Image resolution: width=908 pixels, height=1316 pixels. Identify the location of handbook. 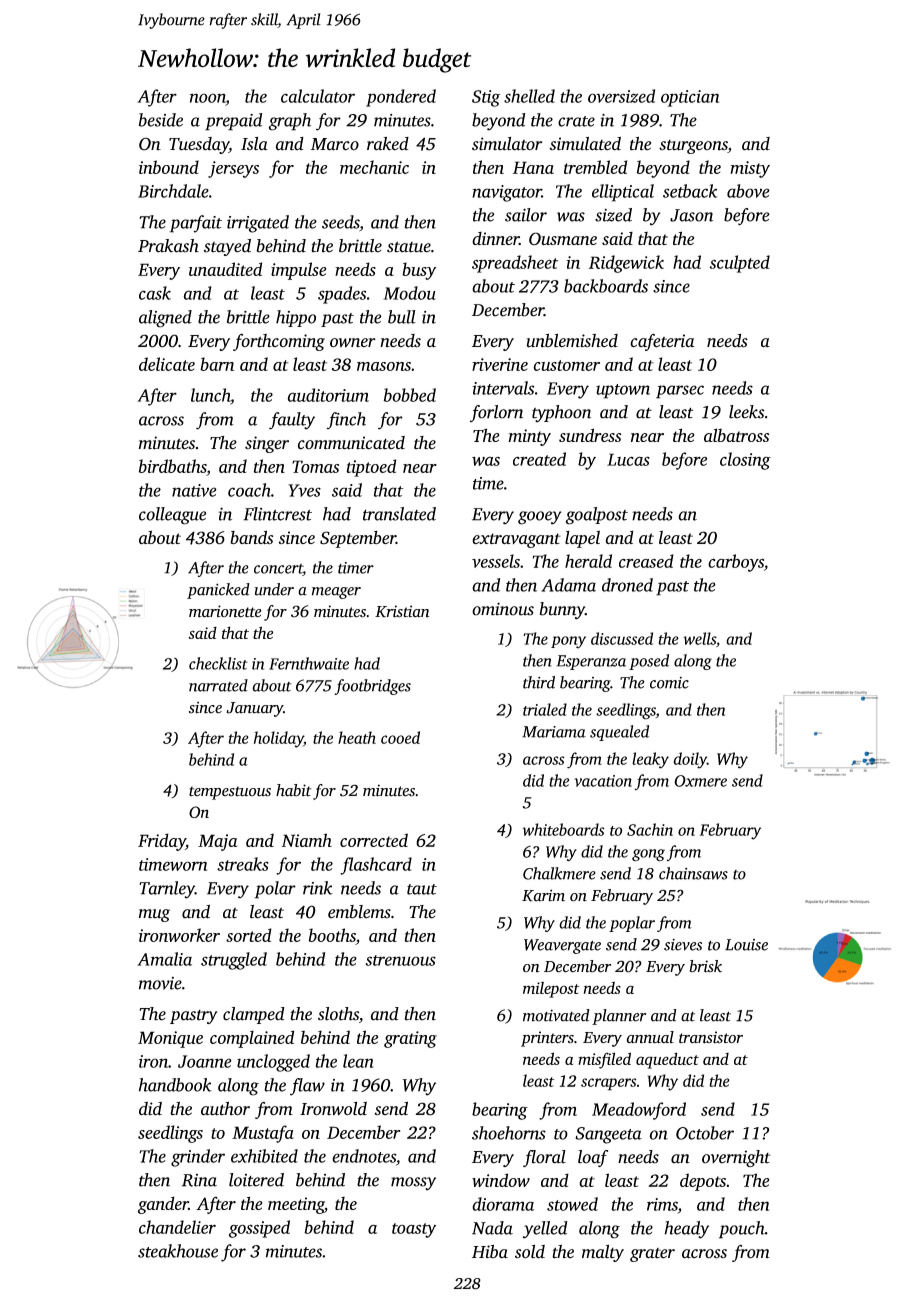
(175, 1085).
